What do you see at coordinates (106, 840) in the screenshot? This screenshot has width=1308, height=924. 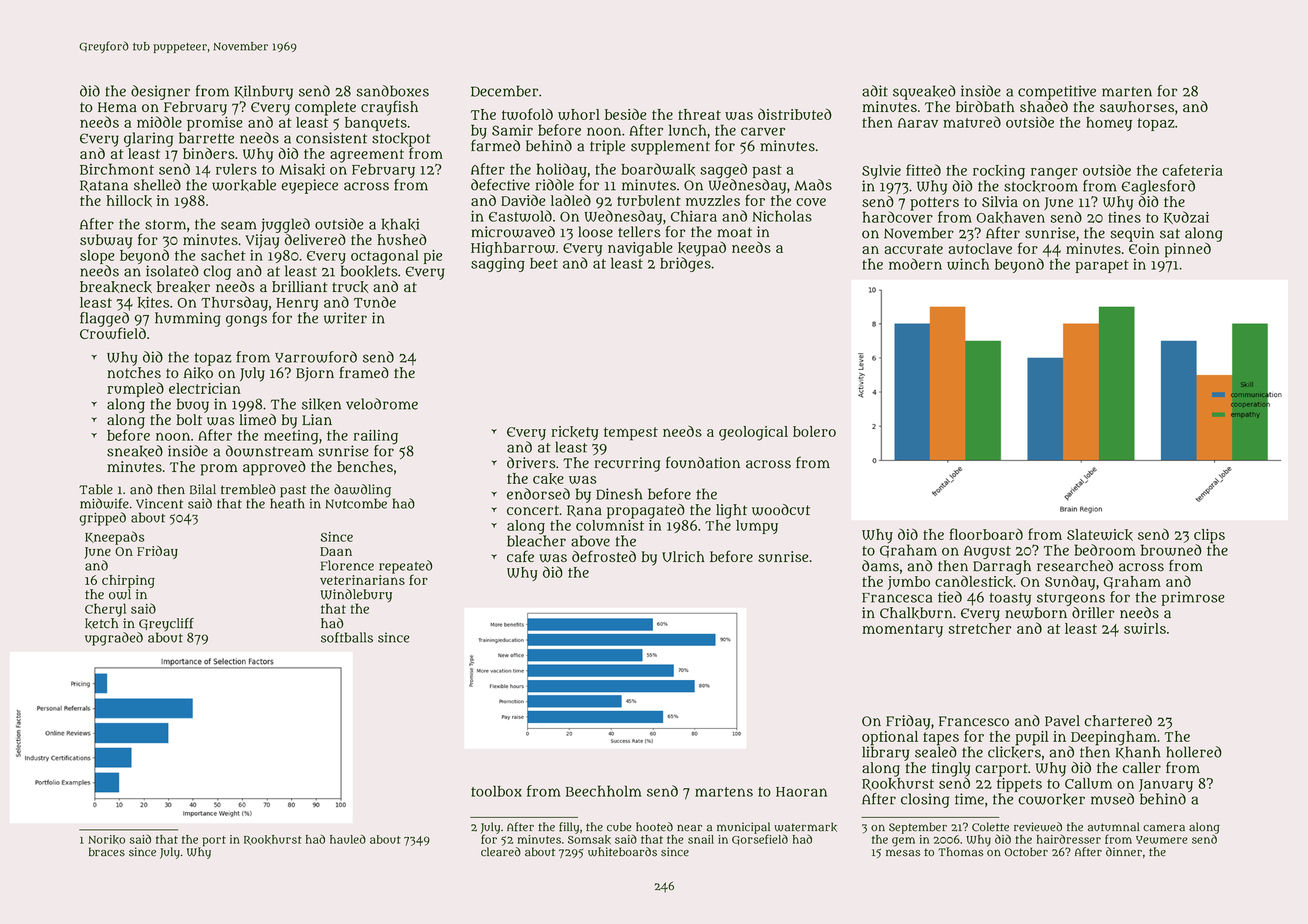 I see `Noriko` at bounding box center [106, 840].
